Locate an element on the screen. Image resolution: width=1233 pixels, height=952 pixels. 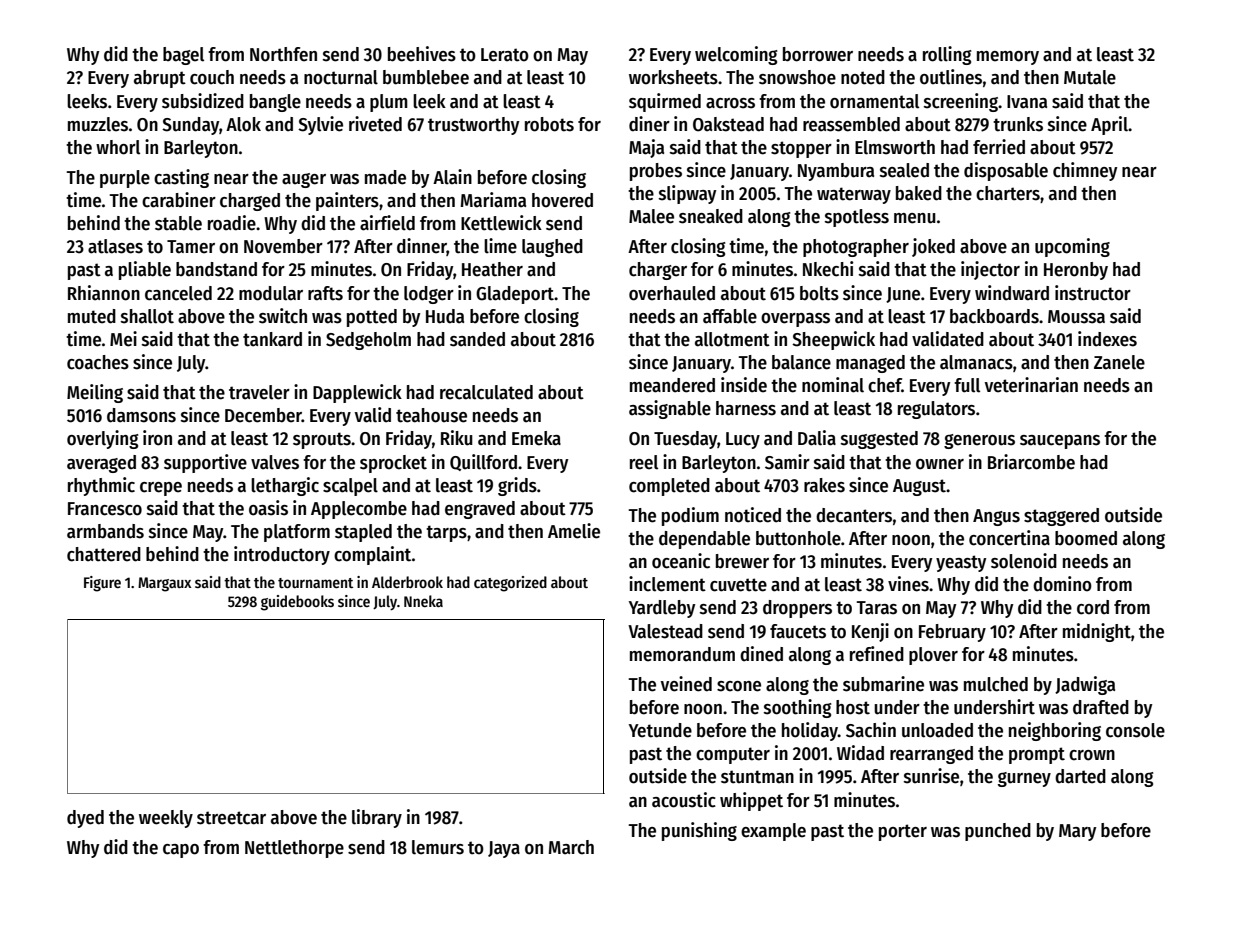
guidebooks is located at coordinates (297, 603).
